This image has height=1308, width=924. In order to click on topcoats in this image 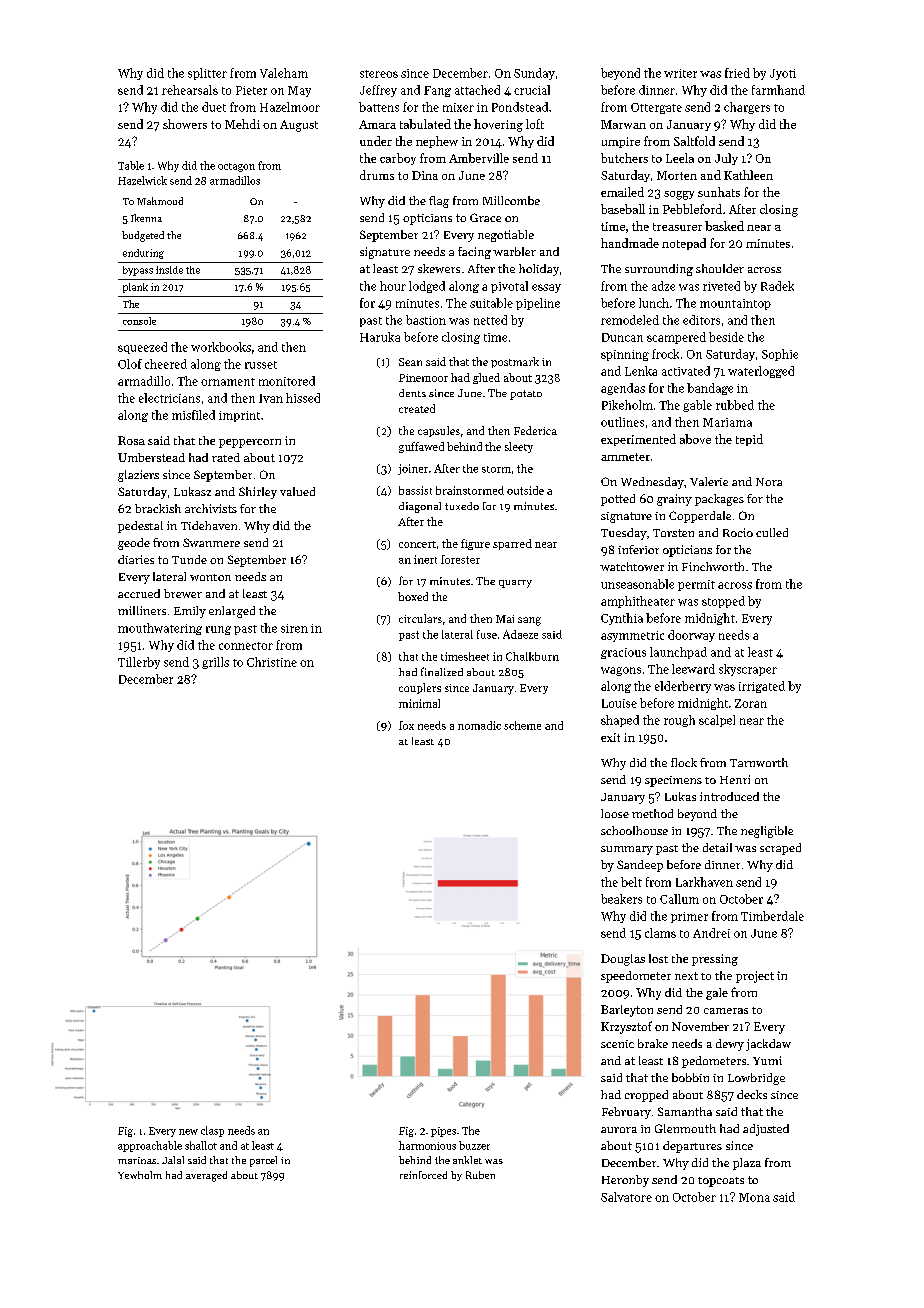, I will do `click(721, 1182)`.
